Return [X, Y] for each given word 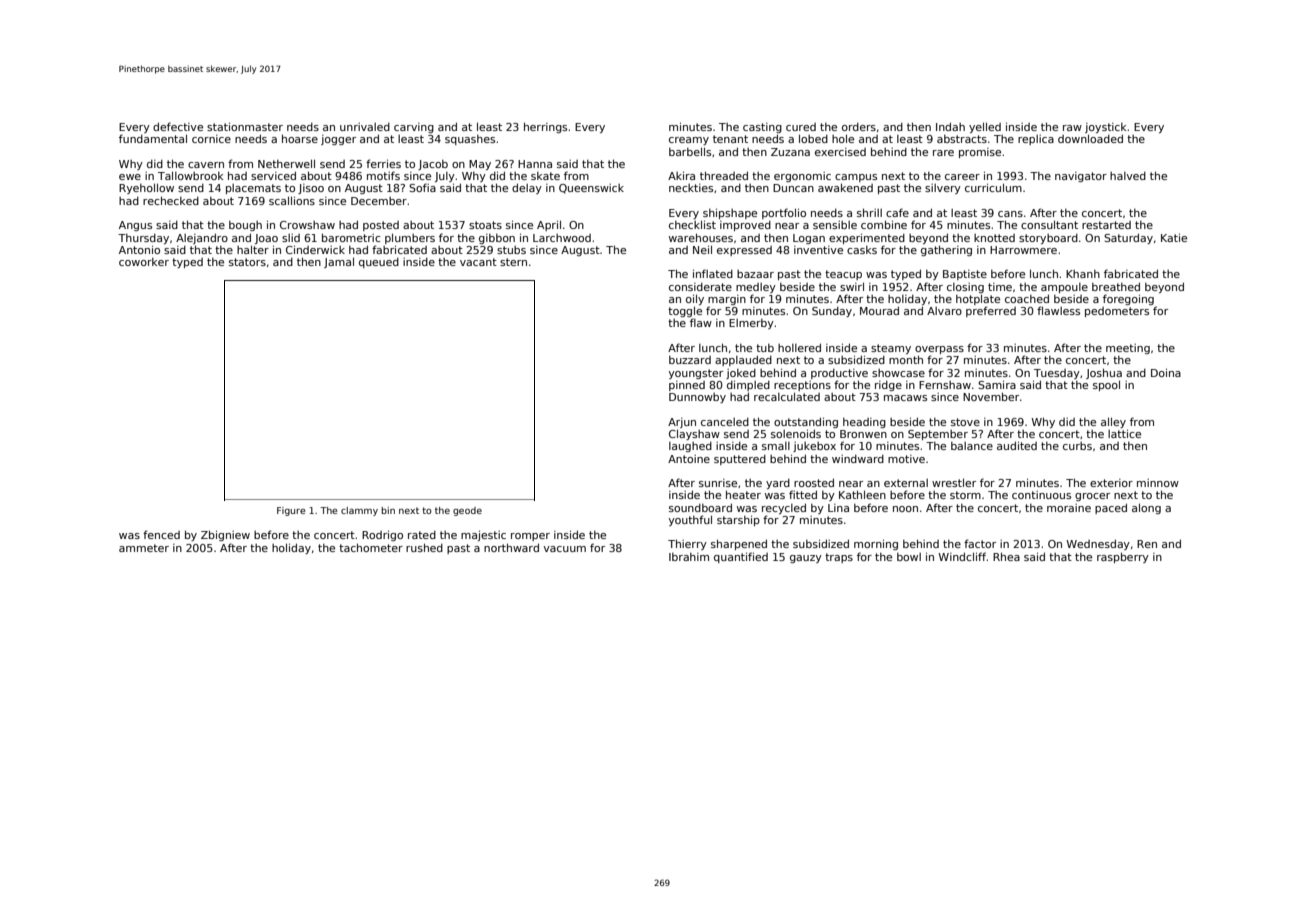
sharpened [739, 544]
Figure [291, 511]
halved [1128, 176]
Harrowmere [1023, 250]
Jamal [339, 262]
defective [178, 126]
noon [905, 509]
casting [762, 128]
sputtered [740, 460]
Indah [950, 126]
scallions [292, 200]
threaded [724, 175]
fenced [161, 534]
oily [695, 299]
